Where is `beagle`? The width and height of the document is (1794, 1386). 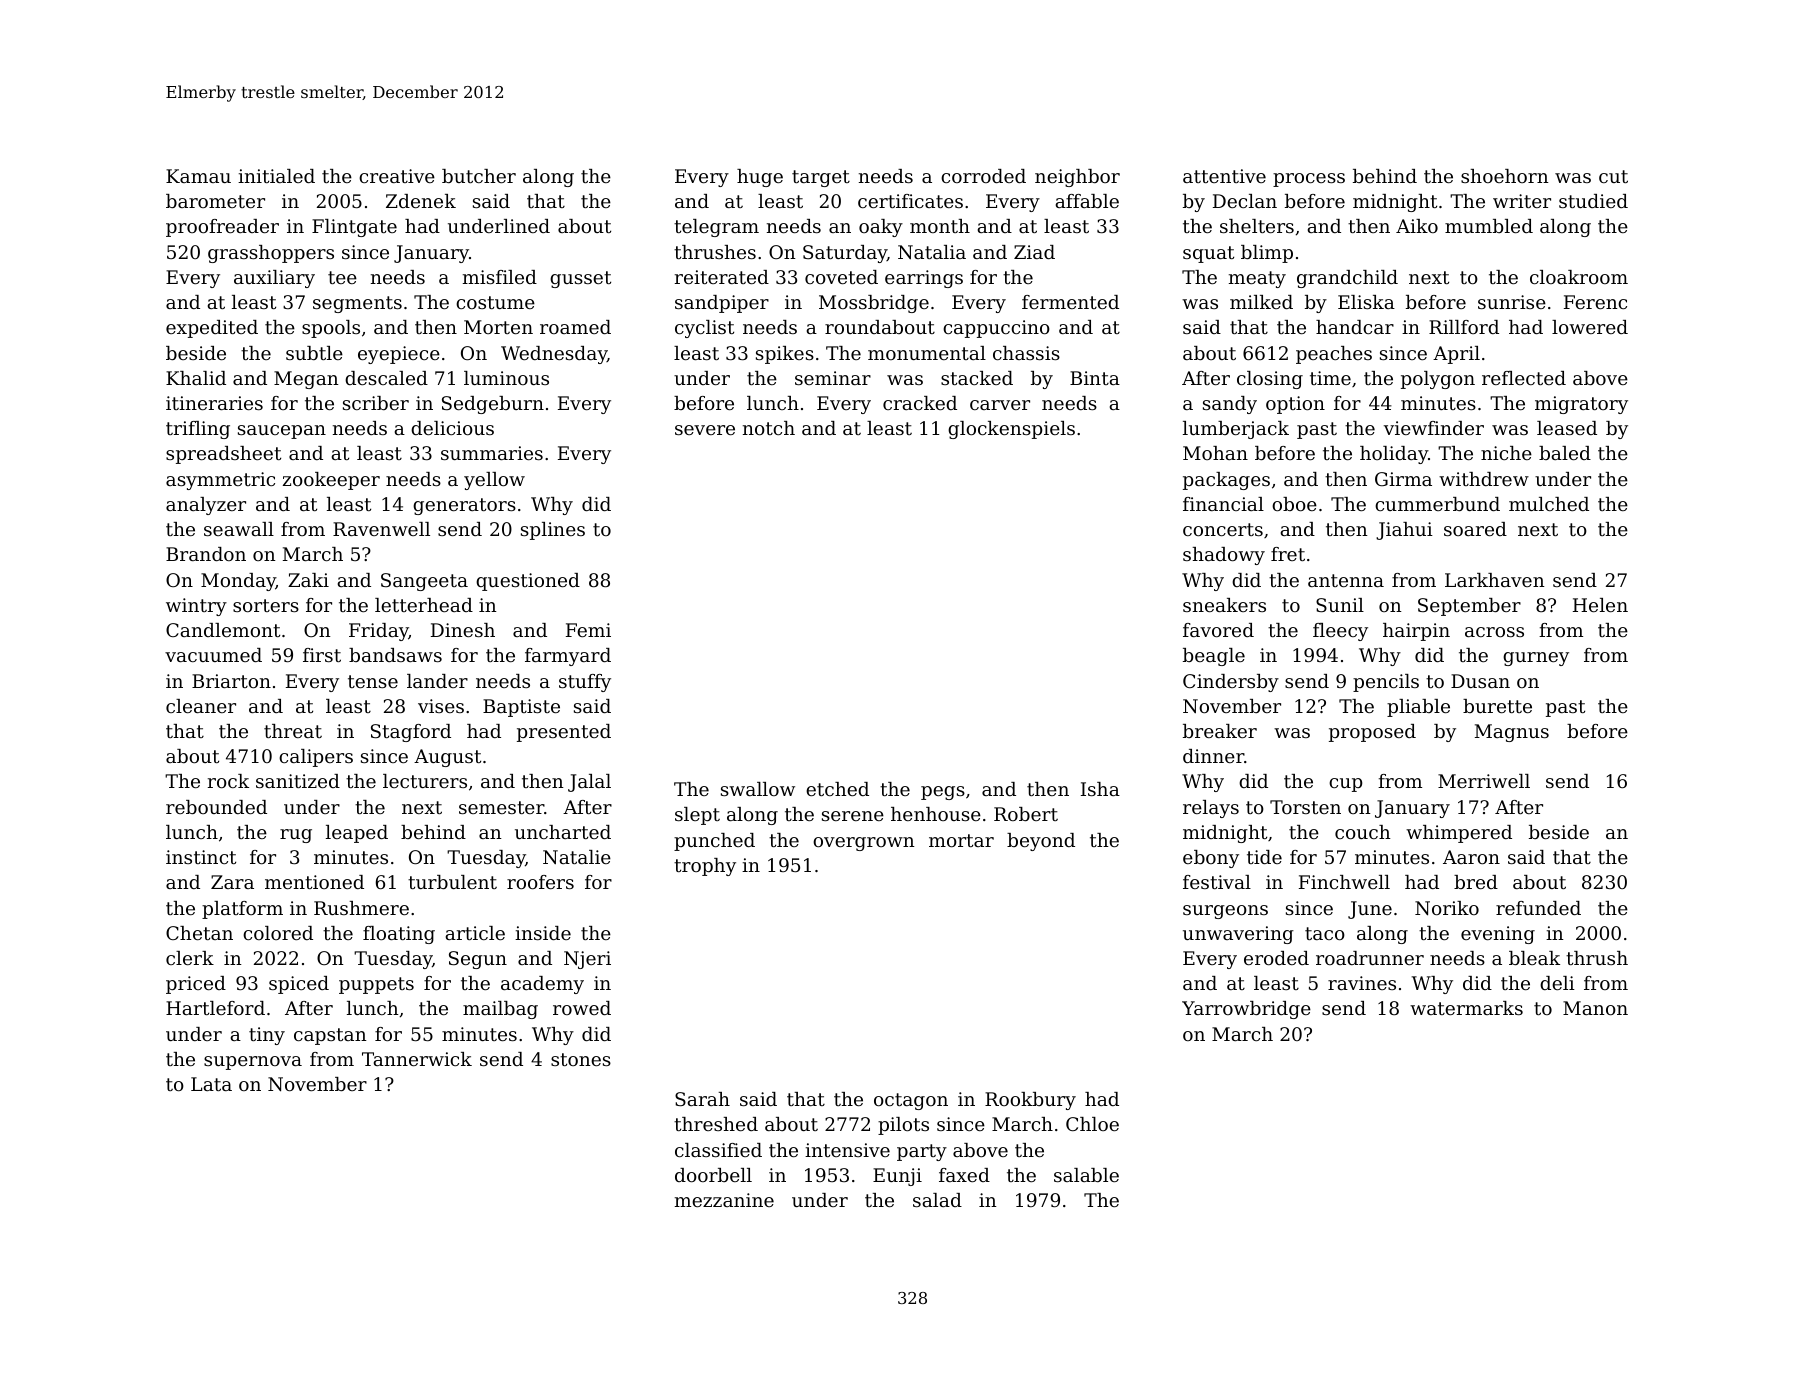 beagle is located at coordinates (1214, 657).
